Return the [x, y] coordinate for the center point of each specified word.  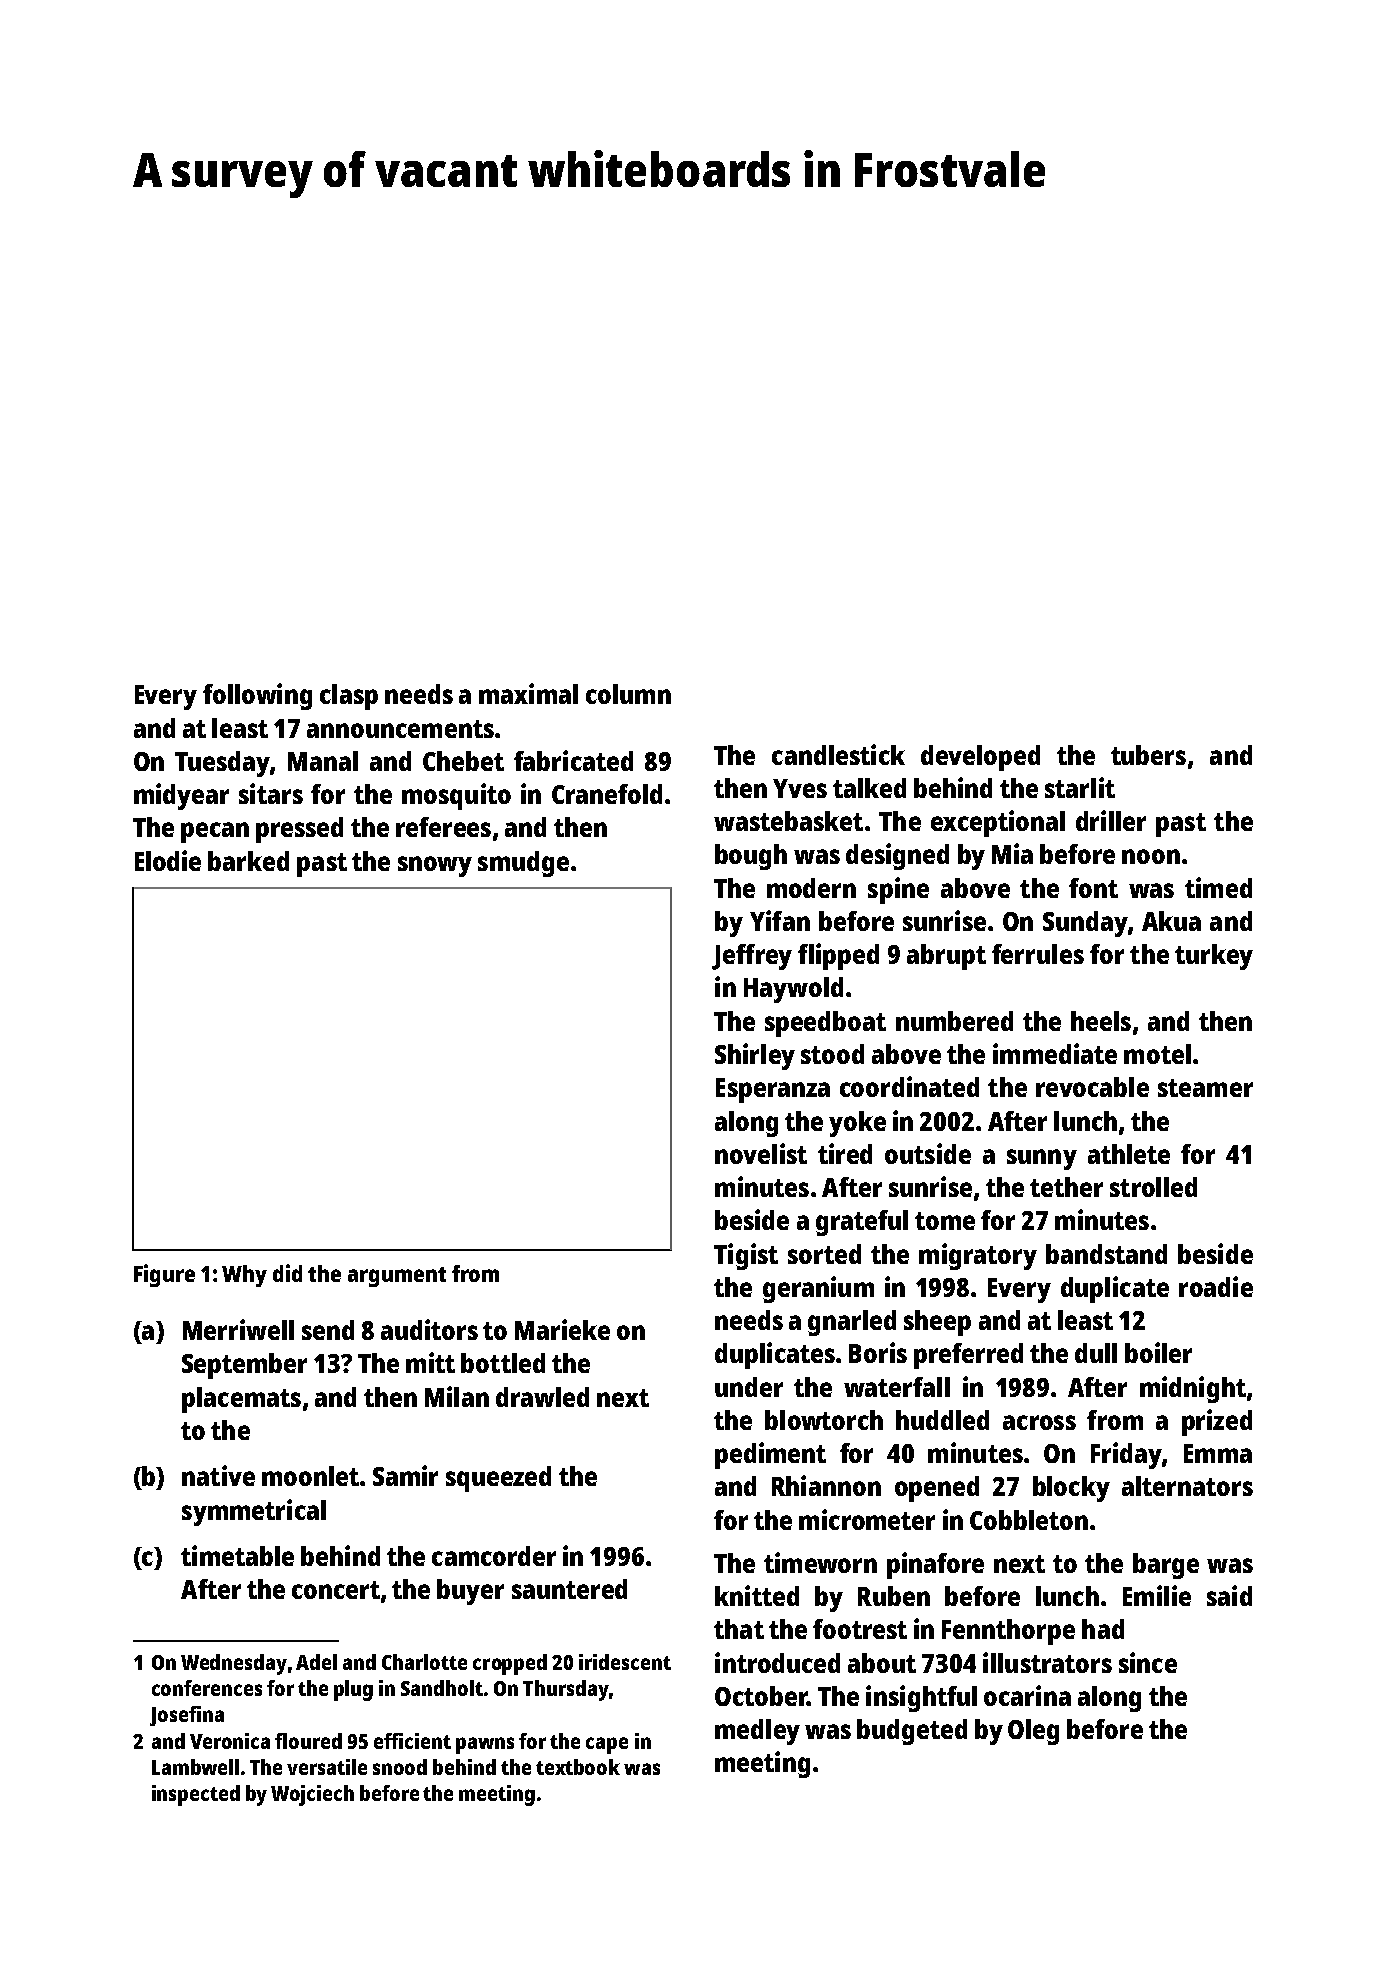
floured [308, 1741]
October [761, 1696]
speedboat [825, 1024]
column [628, 694]
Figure [164, 1275]
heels [1101, 1021]
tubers [1148, 755]
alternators [1187, 1486]
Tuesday [222, 764]
